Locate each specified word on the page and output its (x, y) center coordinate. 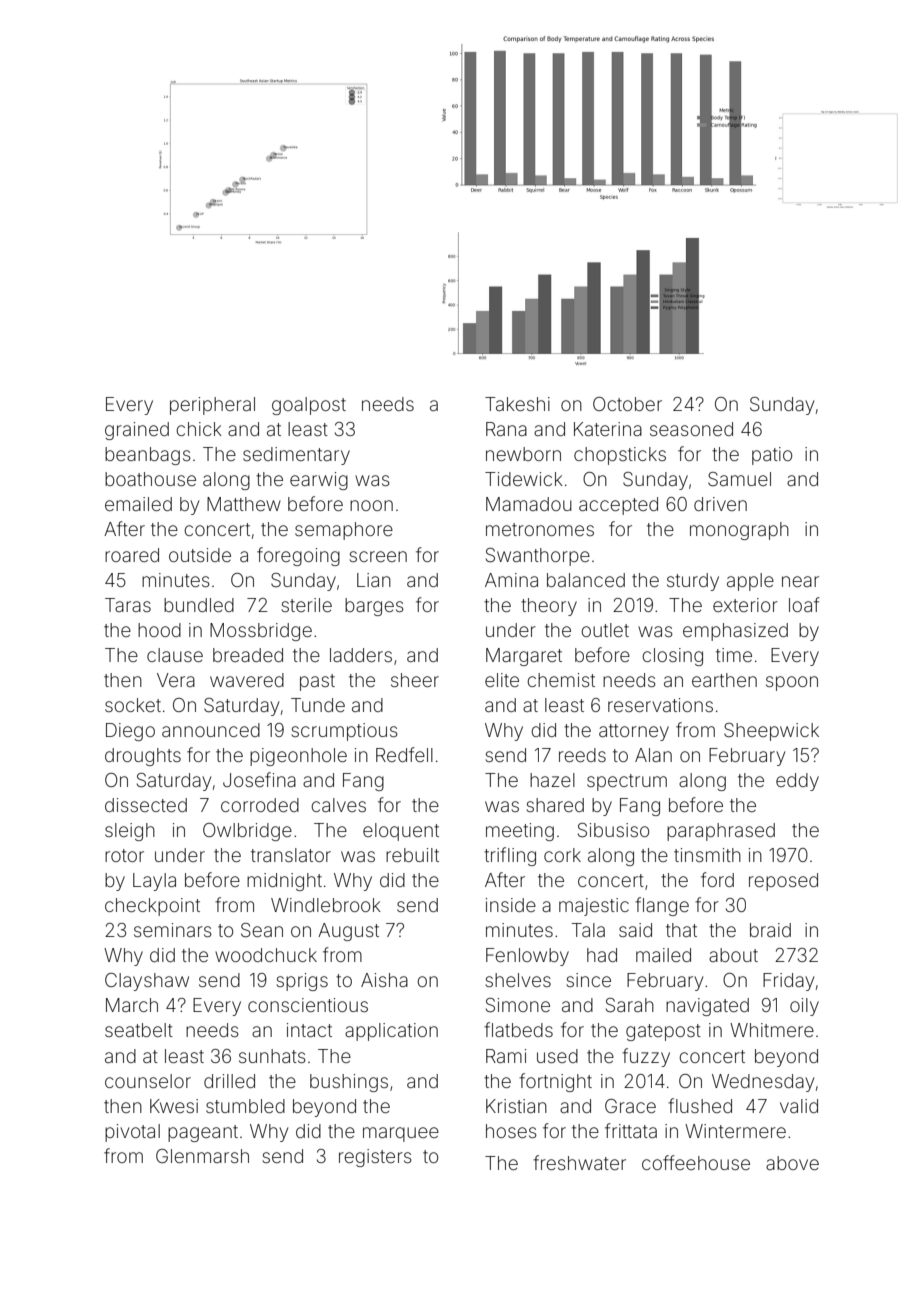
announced (211, 730)
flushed (700, 1105)
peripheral (212, 406)
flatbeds (518, 1029)
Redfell (404, 754)
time (734, 655)
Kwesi (174, 1106)
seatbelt (139, 1030)
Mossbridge (261, 632)
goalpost (309, 406)
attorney (634, 732)
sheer (415, 680)
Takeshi (517, 404)
